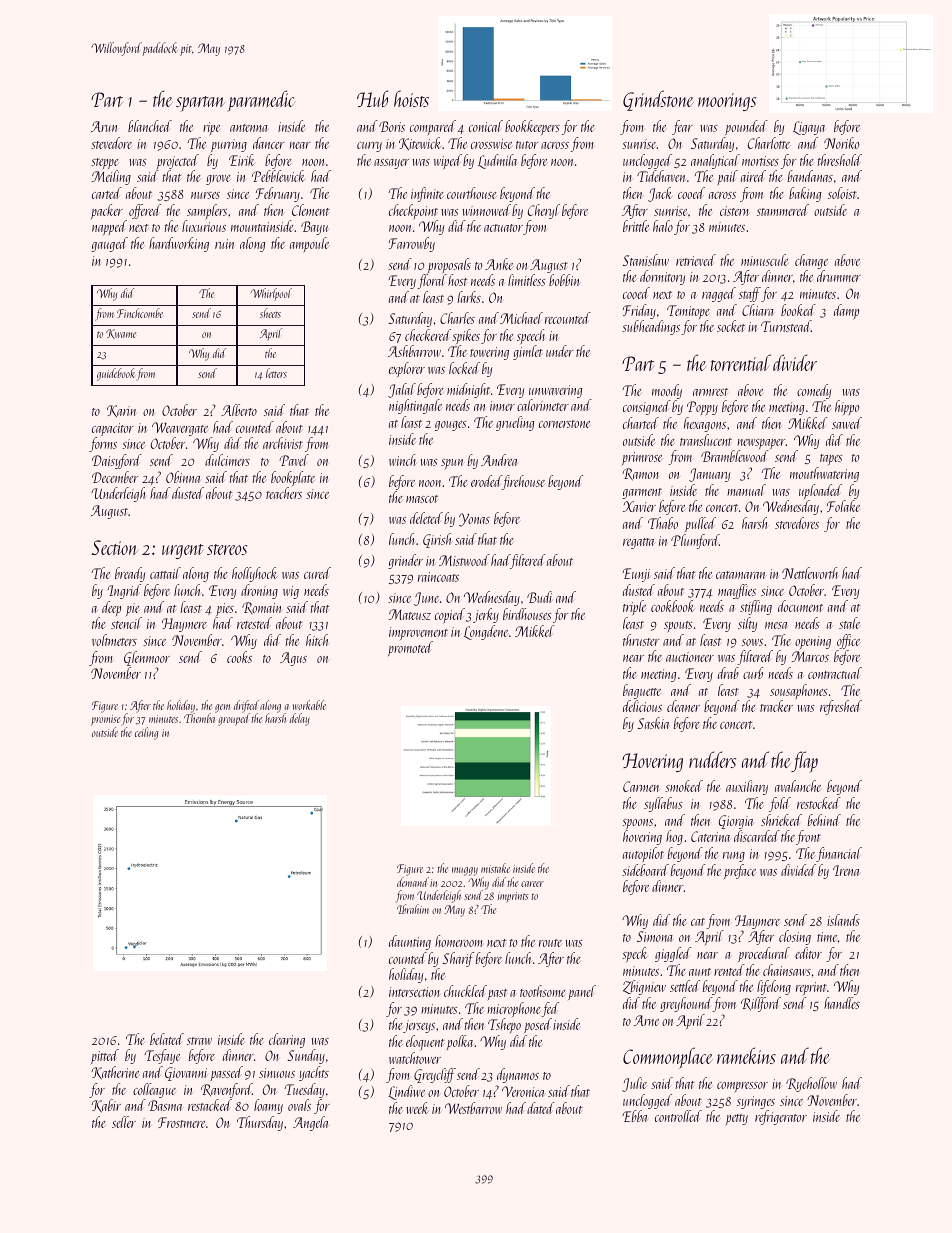 The image size is (952, 1233). What do you see at coordinates (740, 871) in the image?
I see `preface` at bounding box center [740, 871].
